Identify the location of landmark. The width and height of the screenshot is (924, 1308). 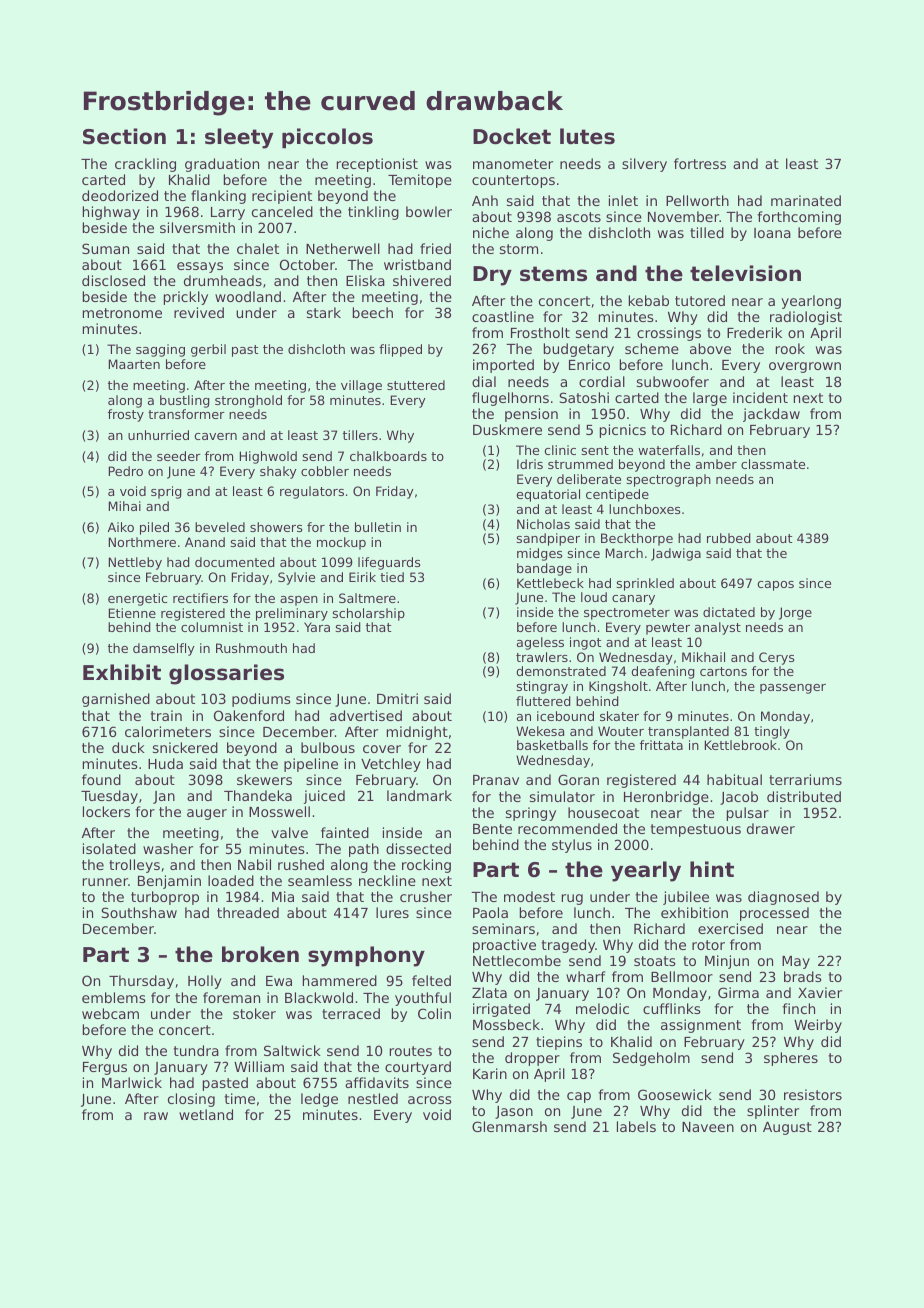
(419, 795).
